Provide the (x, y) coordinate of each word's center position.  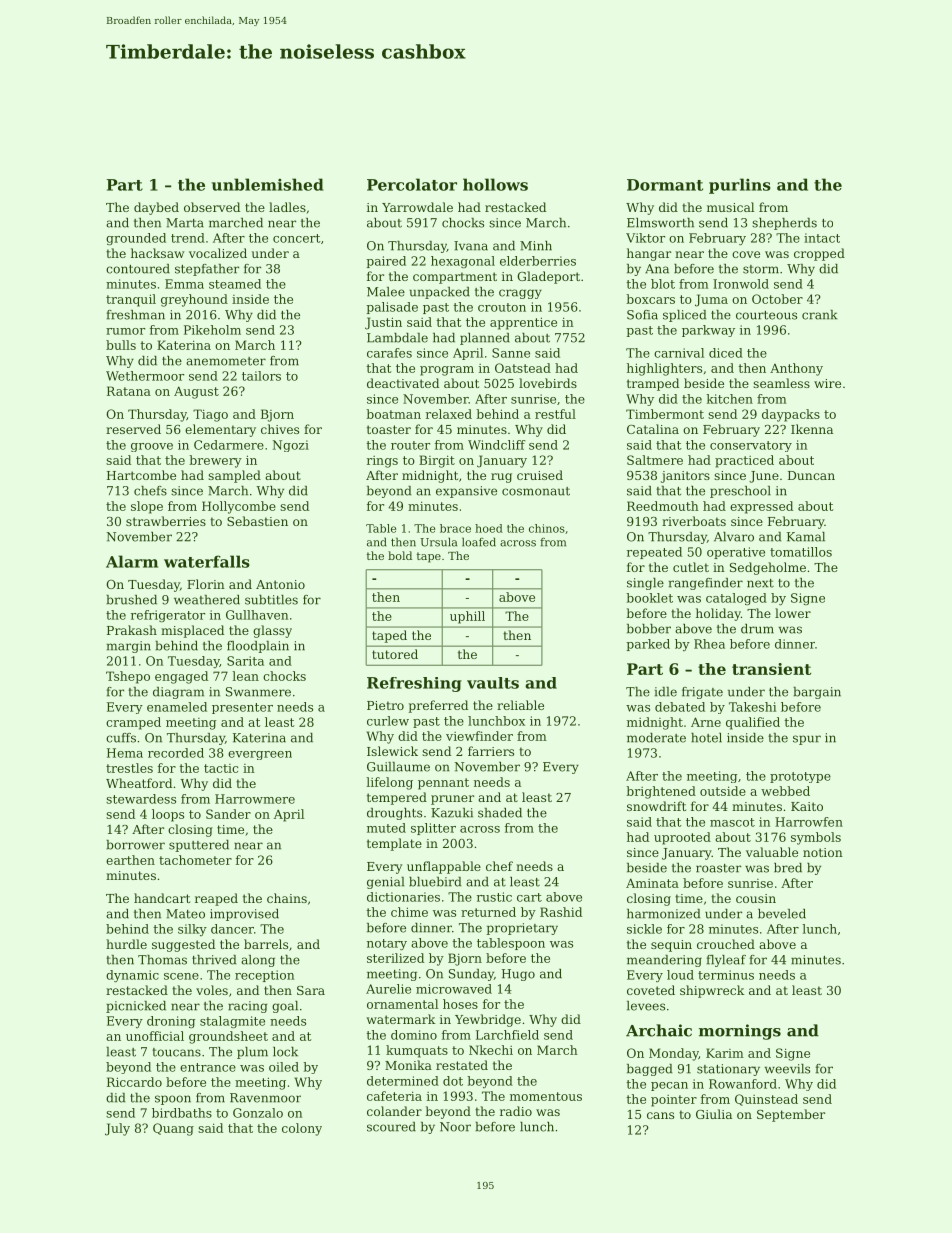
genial (385, 883)
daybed (156, 208)
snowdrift (656, 806)
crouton (502, 307)
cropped (819, 254)
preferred (438, 706)
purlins (740, 186)
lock (285, 1052)
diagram (178, 693)
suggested (183, 945)
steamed (235, 284)
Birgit (437, 461)
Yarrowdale (417, 207)
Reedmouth (663, 506)
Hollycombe (239, 507)
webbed (785, 791)
